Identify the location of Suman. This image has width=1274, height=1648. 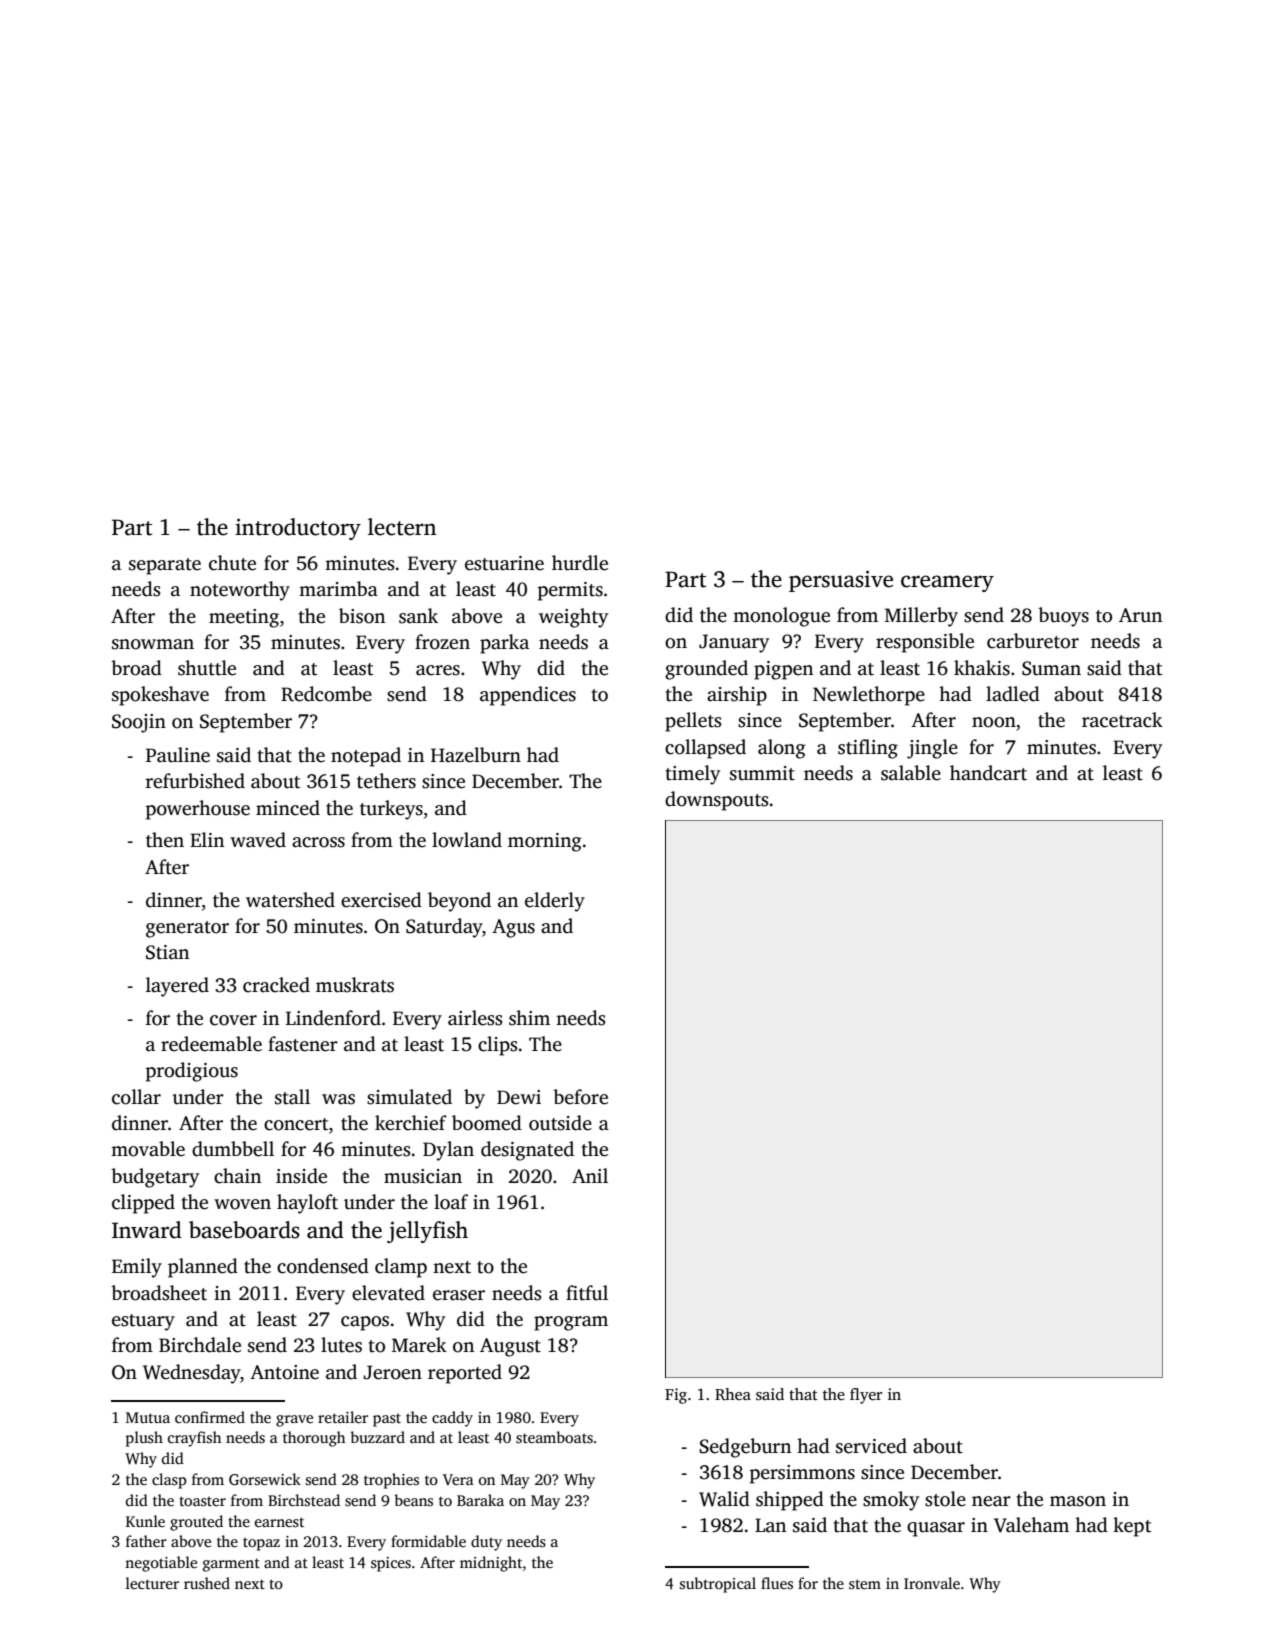
(1051, 668).
